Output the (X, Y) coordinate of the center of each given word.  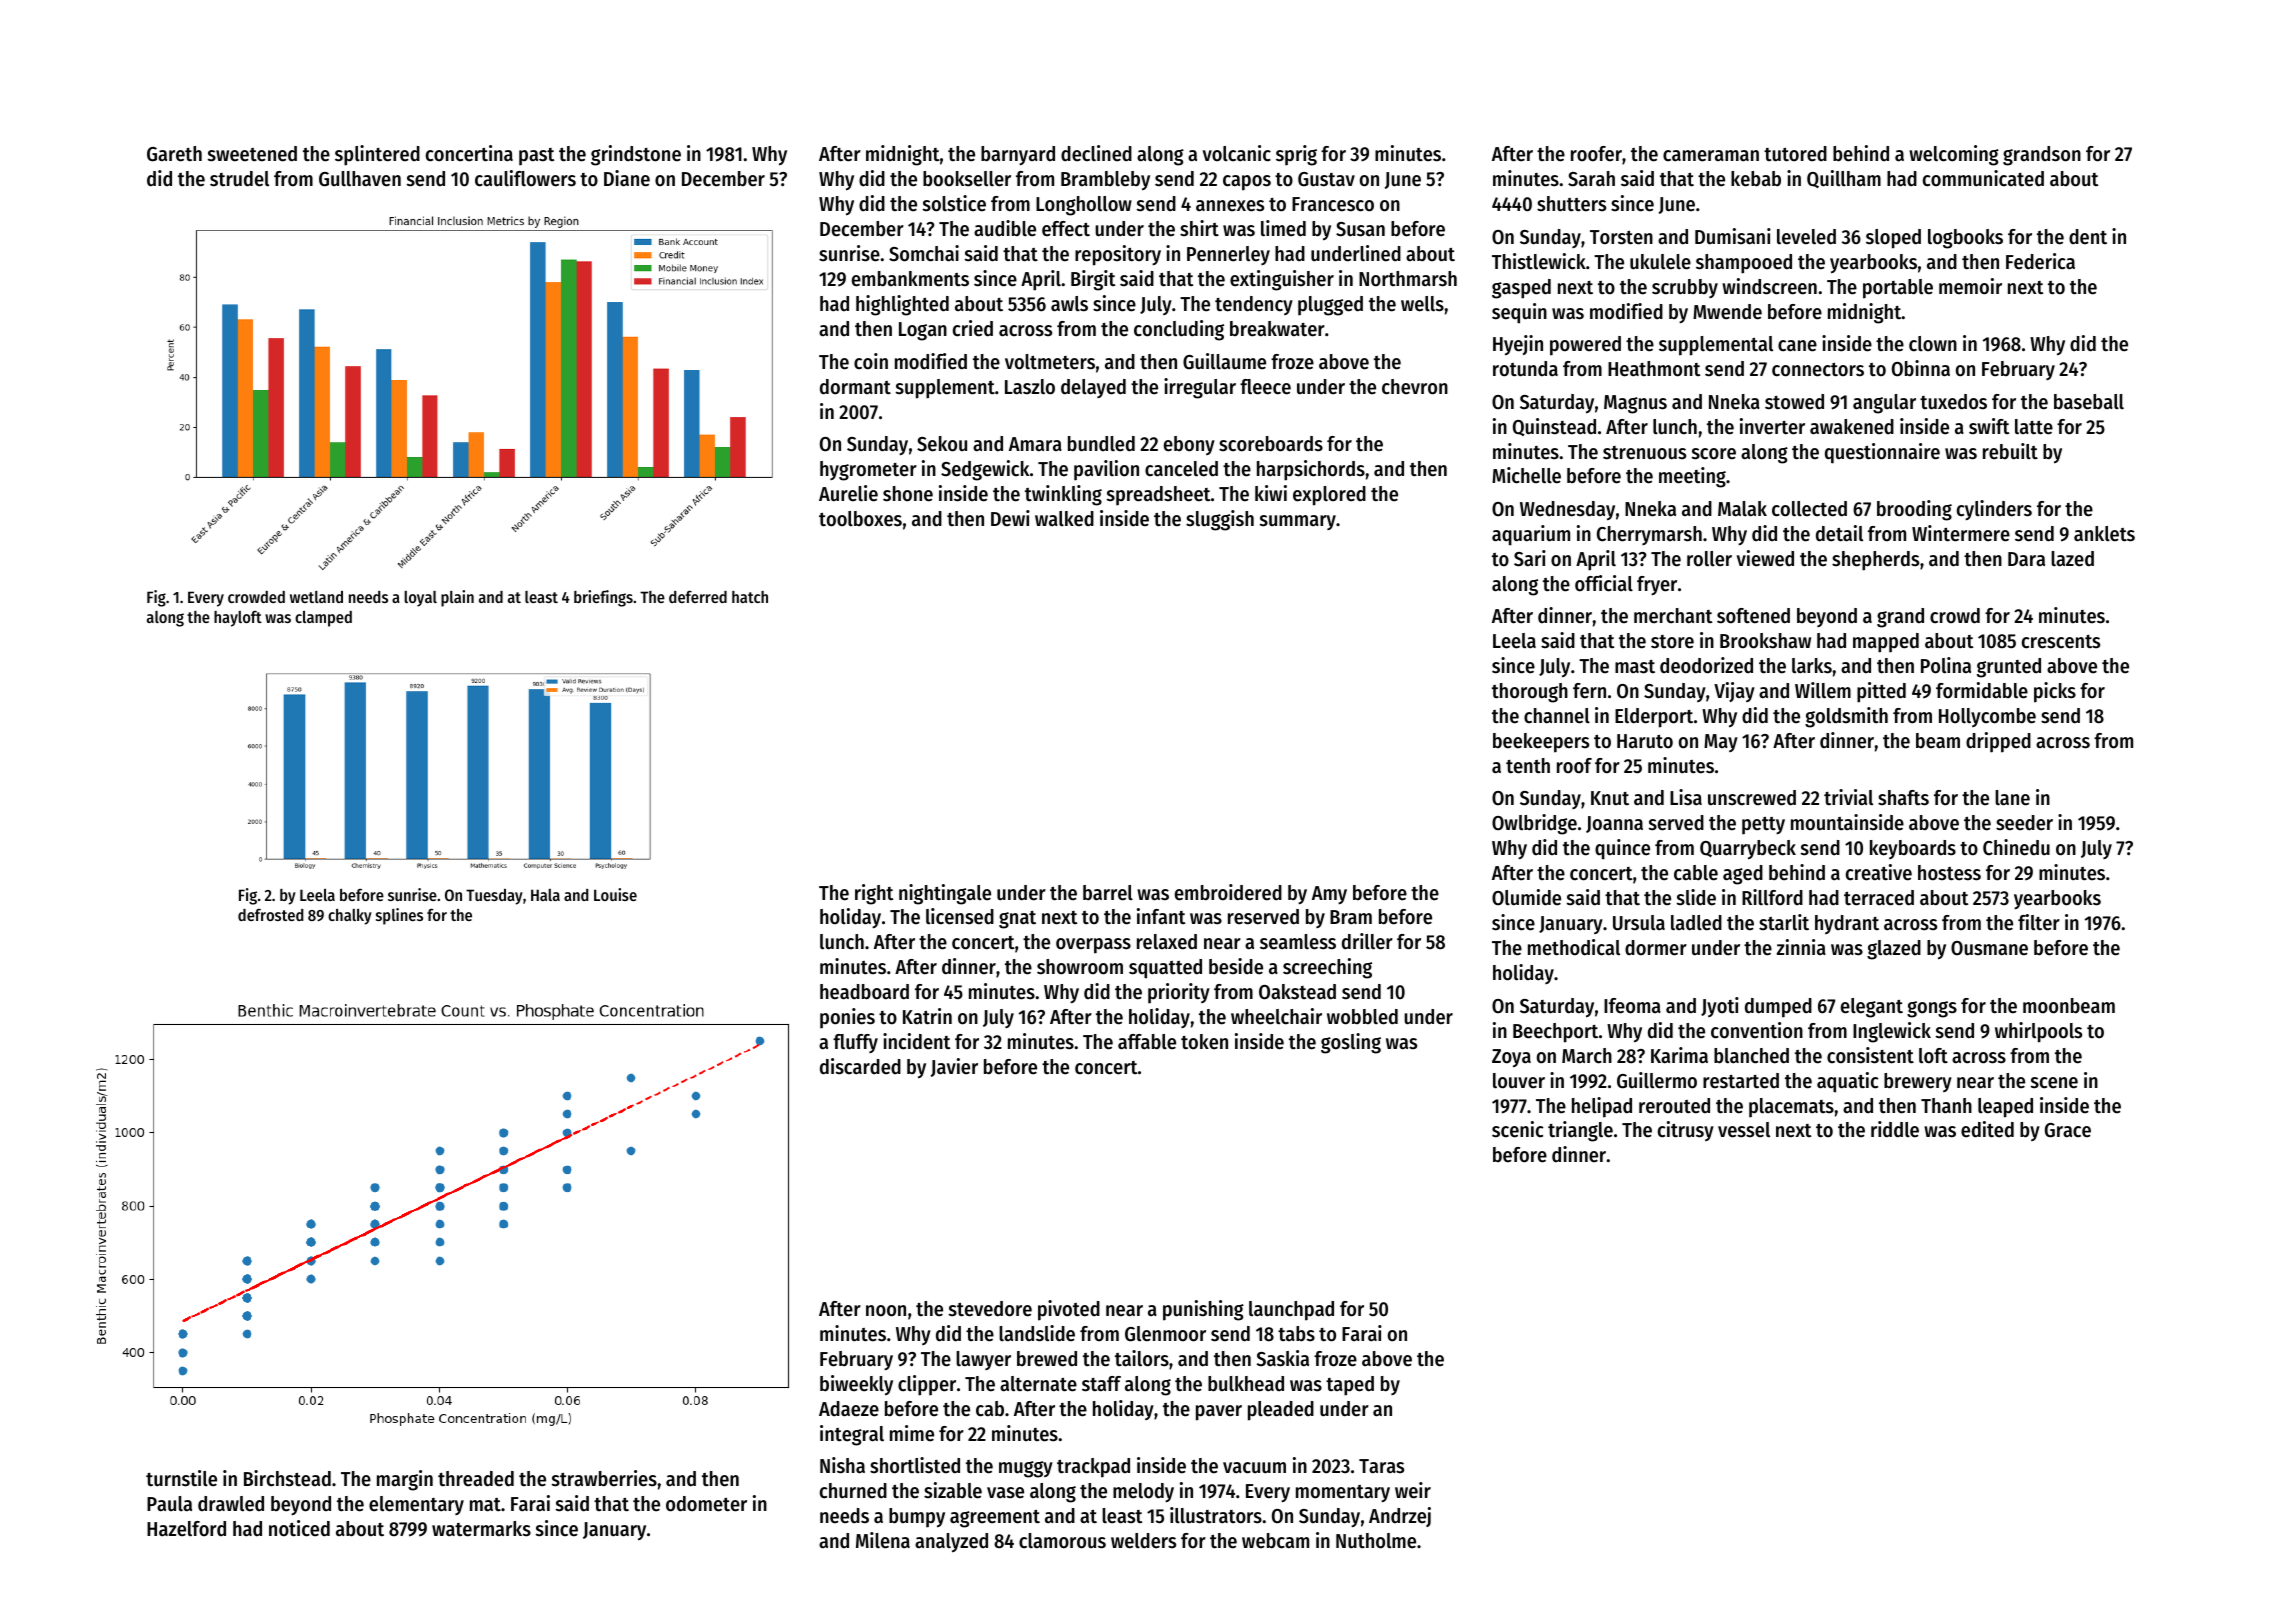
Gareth (174, 154)
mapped (1886, 643)
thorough (1530, 693)
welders (1143, 1541)
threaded (476, 1479)
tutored (1795, 154)
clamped (323, 619)
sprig (1296, 155)
